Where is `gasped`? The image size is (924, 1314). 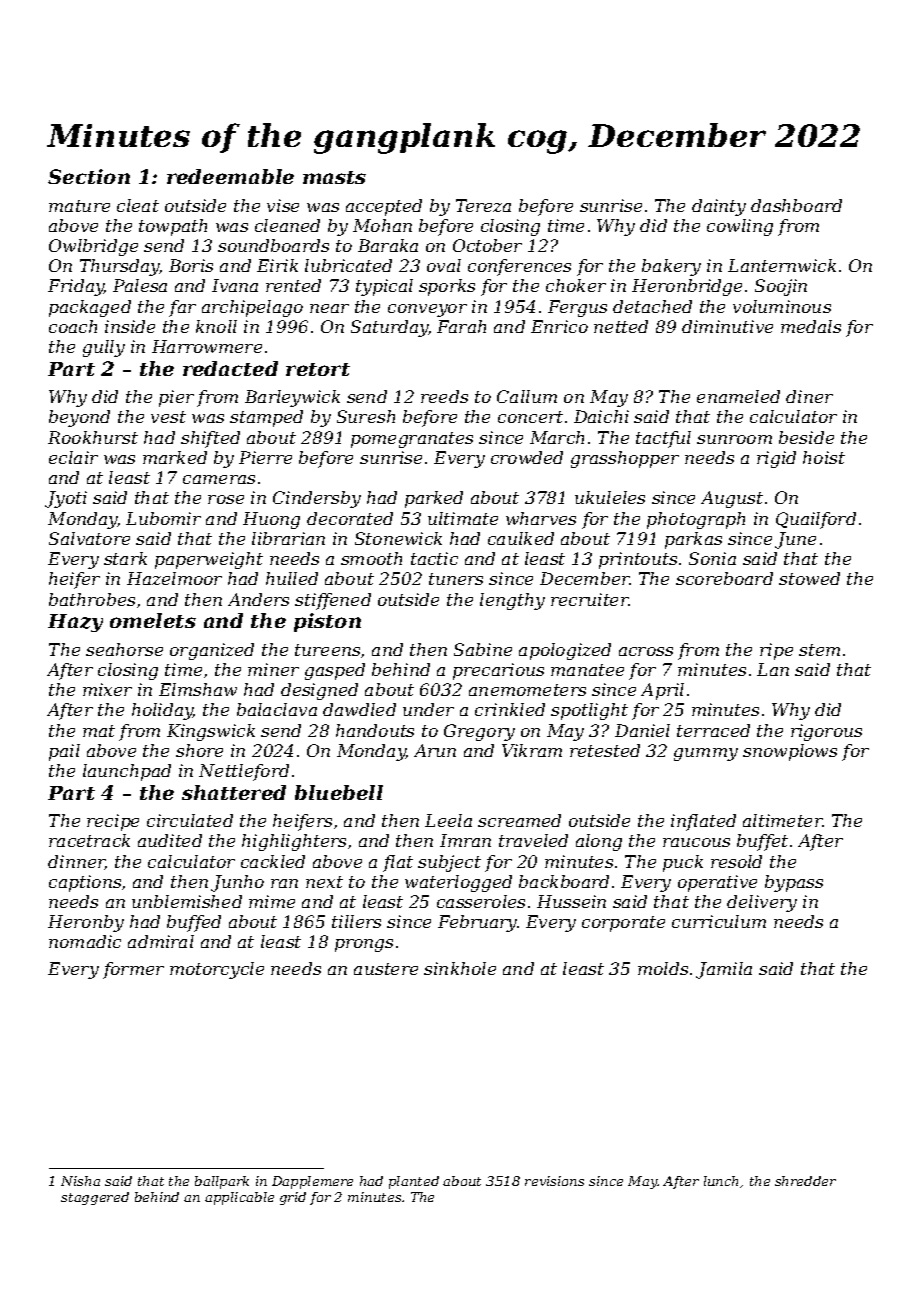
gasped is located at coordinates (335, 671).
